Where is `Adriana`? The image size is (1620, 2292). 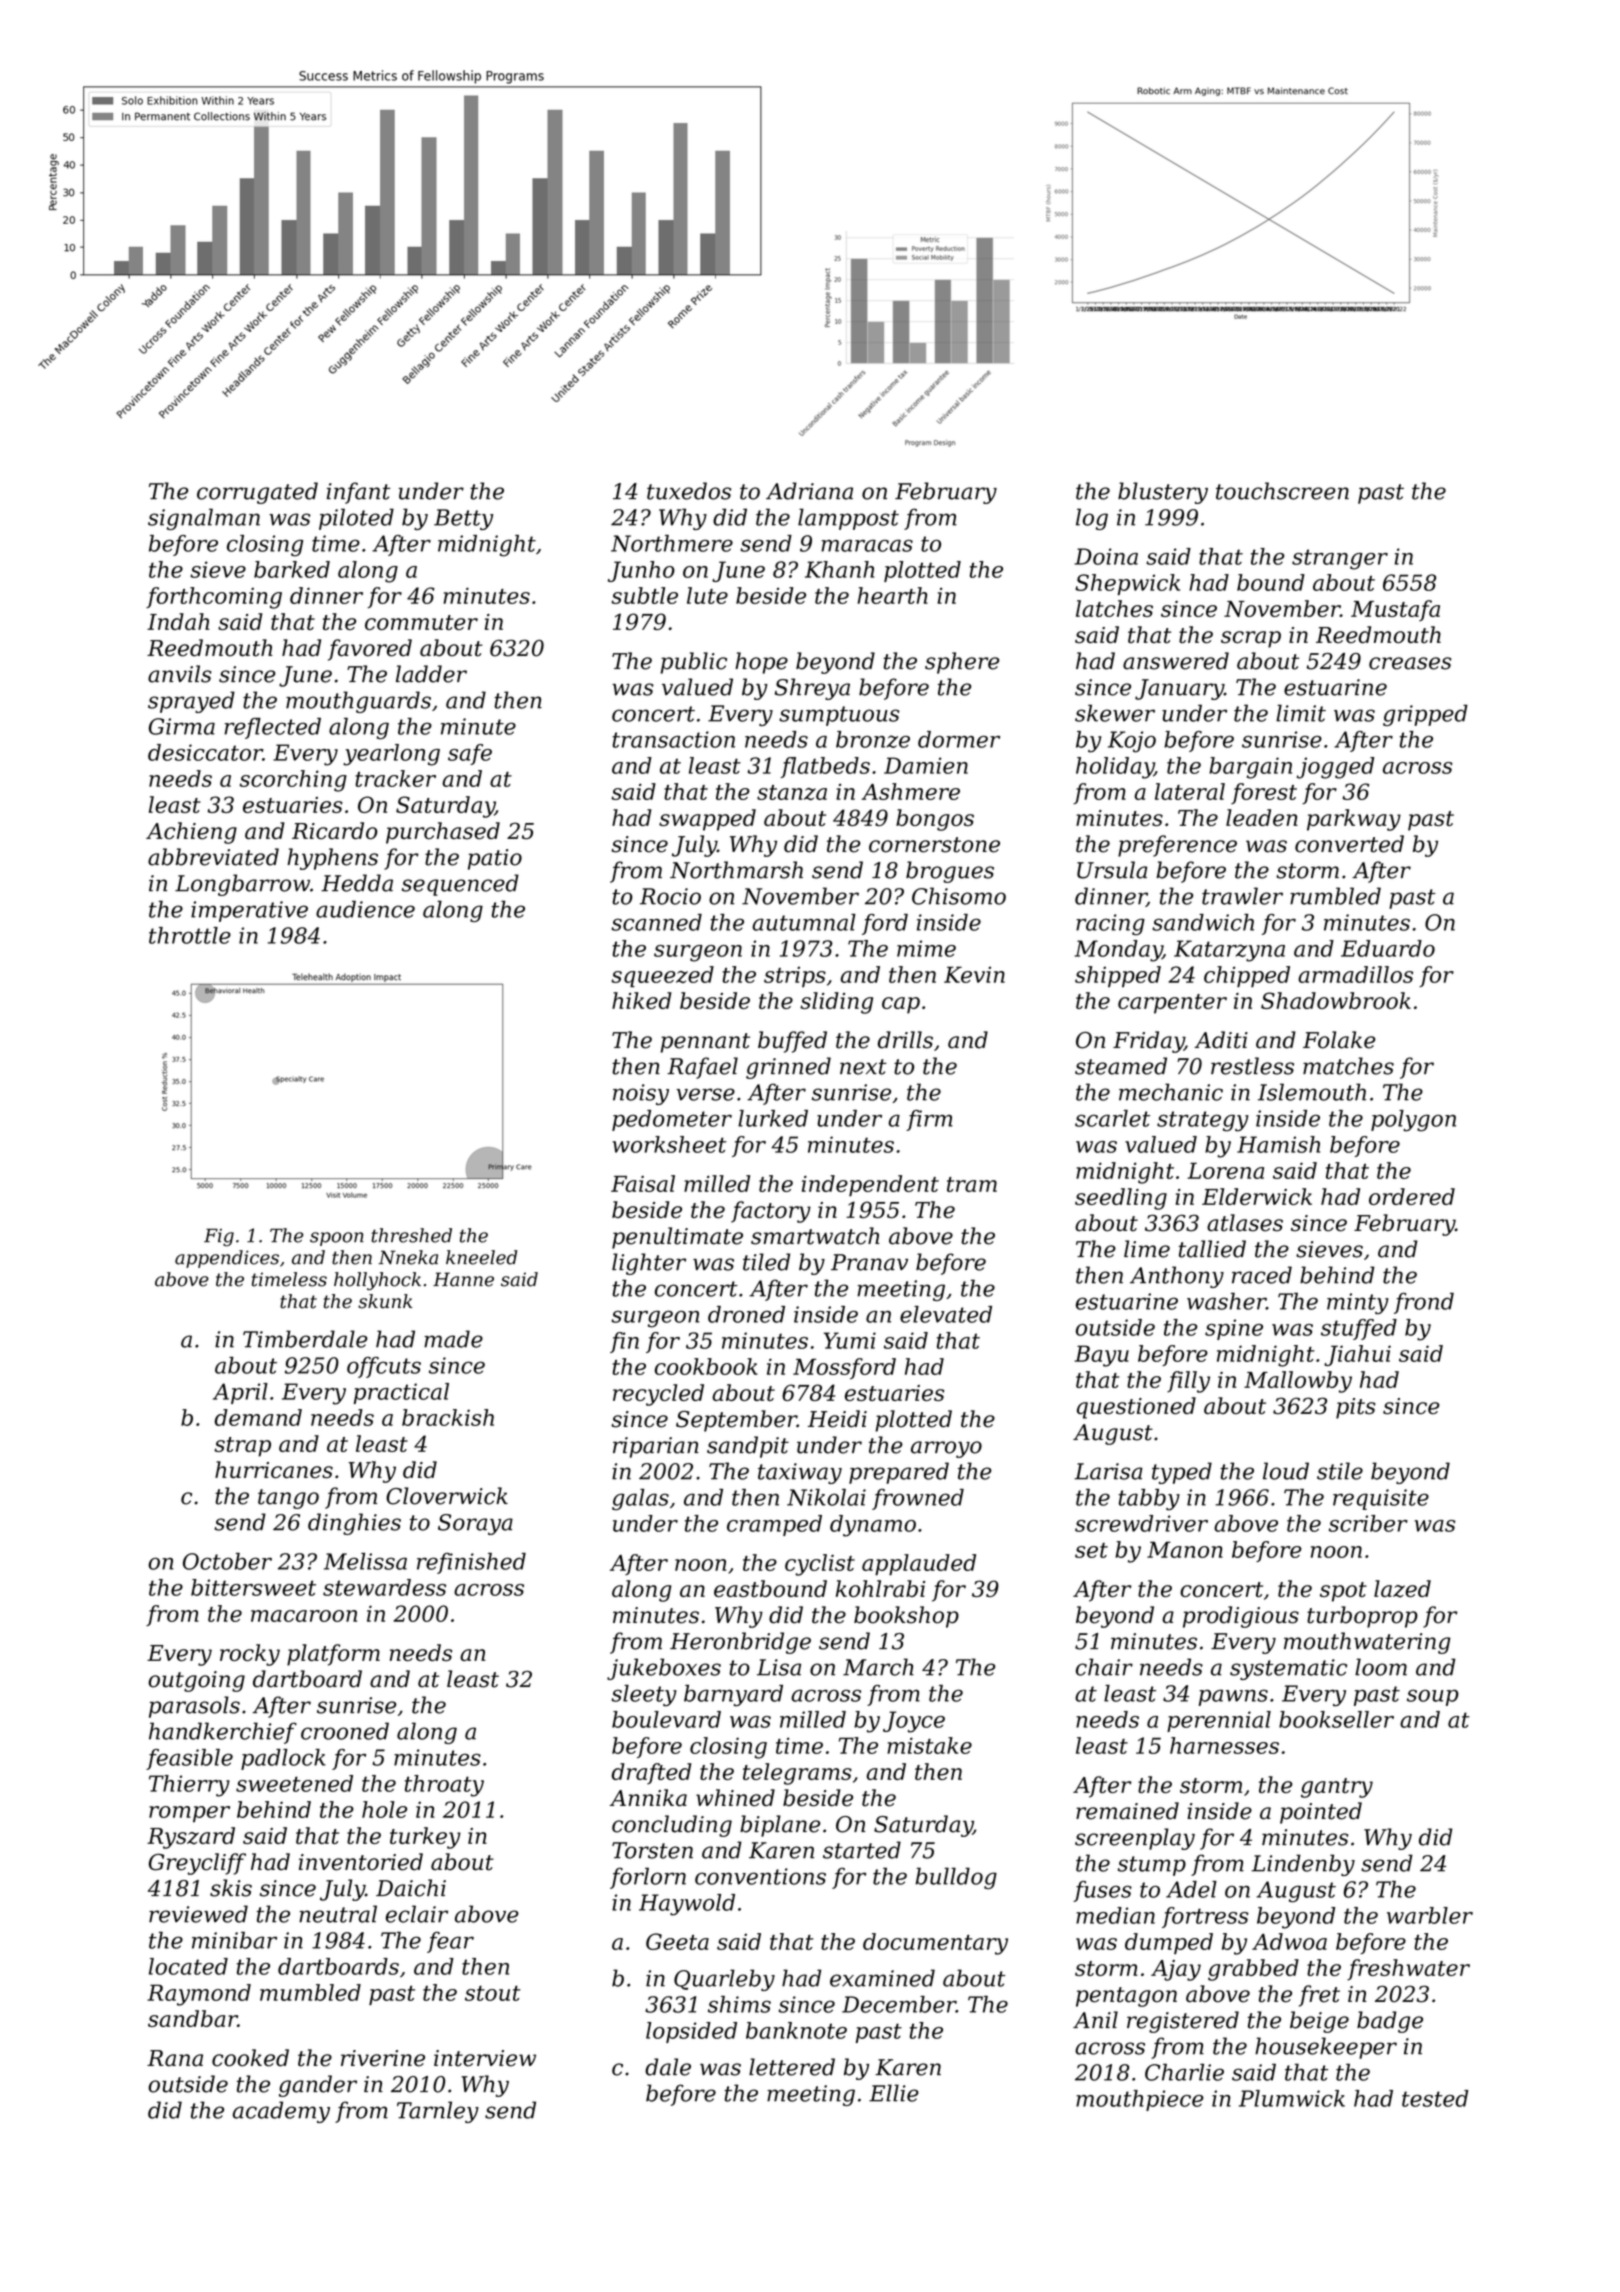
Adriana is located at coordinates (809, 491).
